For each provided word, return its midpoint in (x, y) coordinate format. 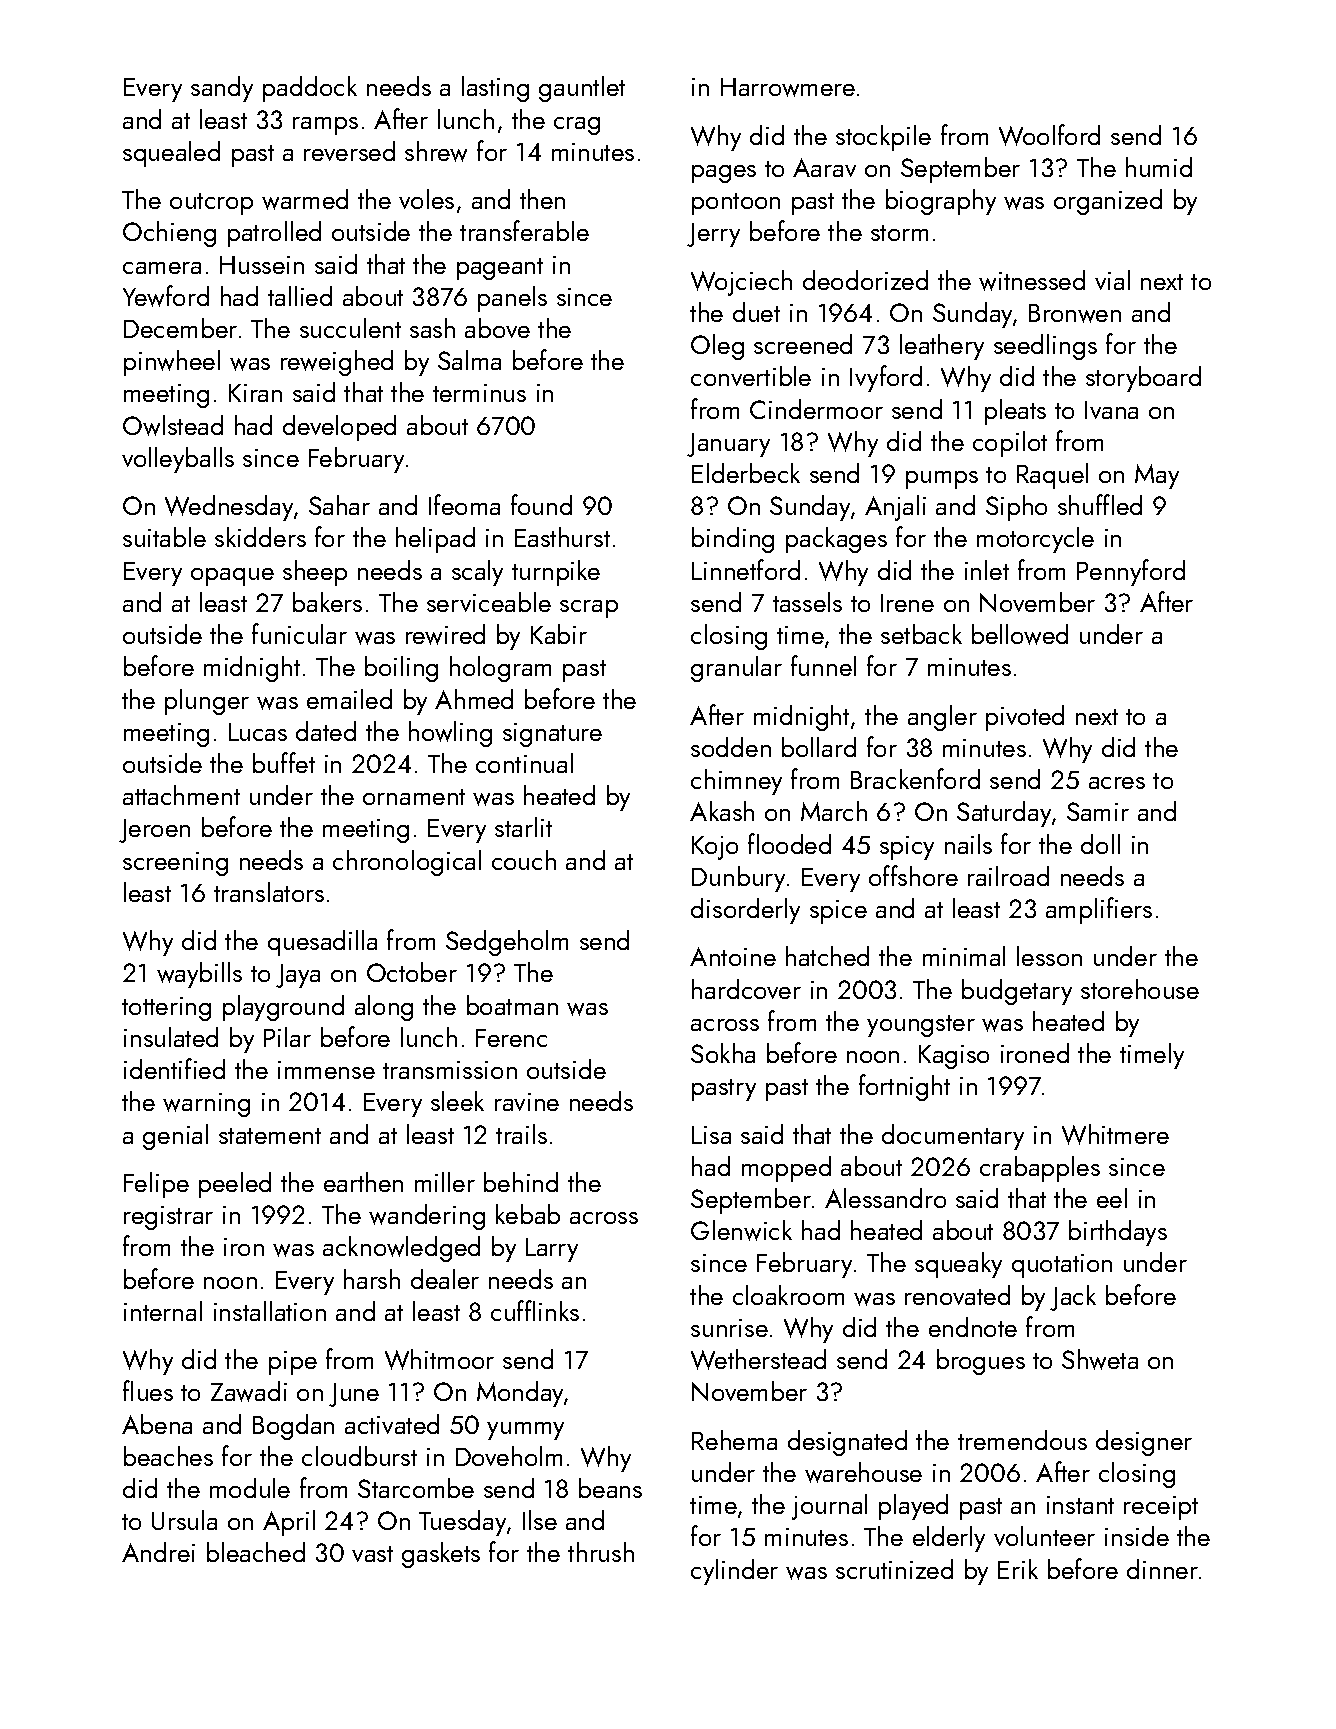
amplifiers (1099, 910)
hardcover (746, 989)
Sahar (339, 505)
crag (577, 126)
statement (270, 1136)
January (728, 445)
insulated (171, 1037)
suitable (164, 537)
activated (392, 1424)
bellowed (1020, 634)
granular (736, 669)
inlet (987, 570)
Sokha (723, 1053)
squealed (171, 154)
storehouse (1140, 989)
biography (941, 202)
